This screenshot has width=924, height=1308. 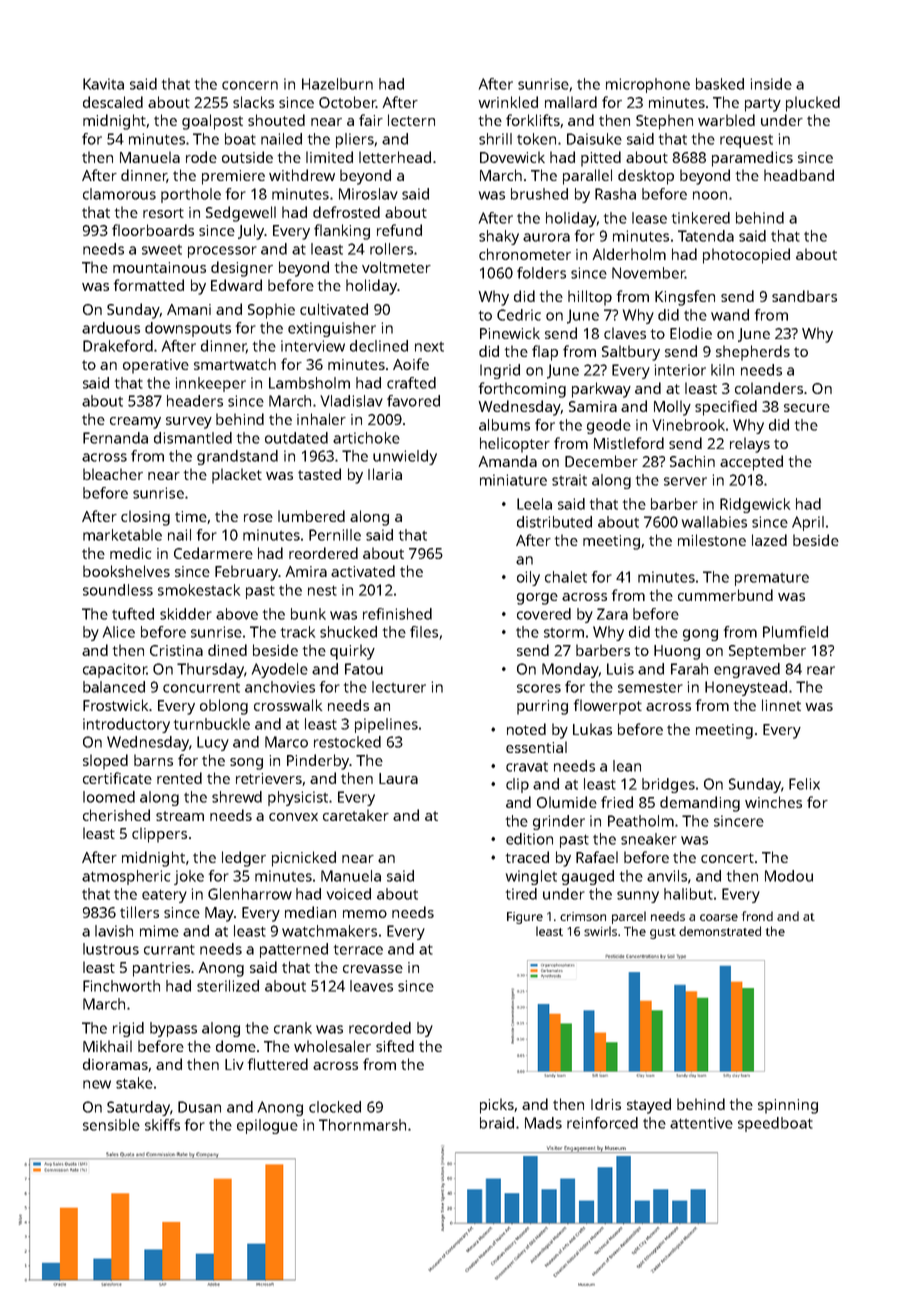 What do you see at coordinates (116, 1065) in the screenshot?
I see `dioramas` at bounding box center [116, 1065].
